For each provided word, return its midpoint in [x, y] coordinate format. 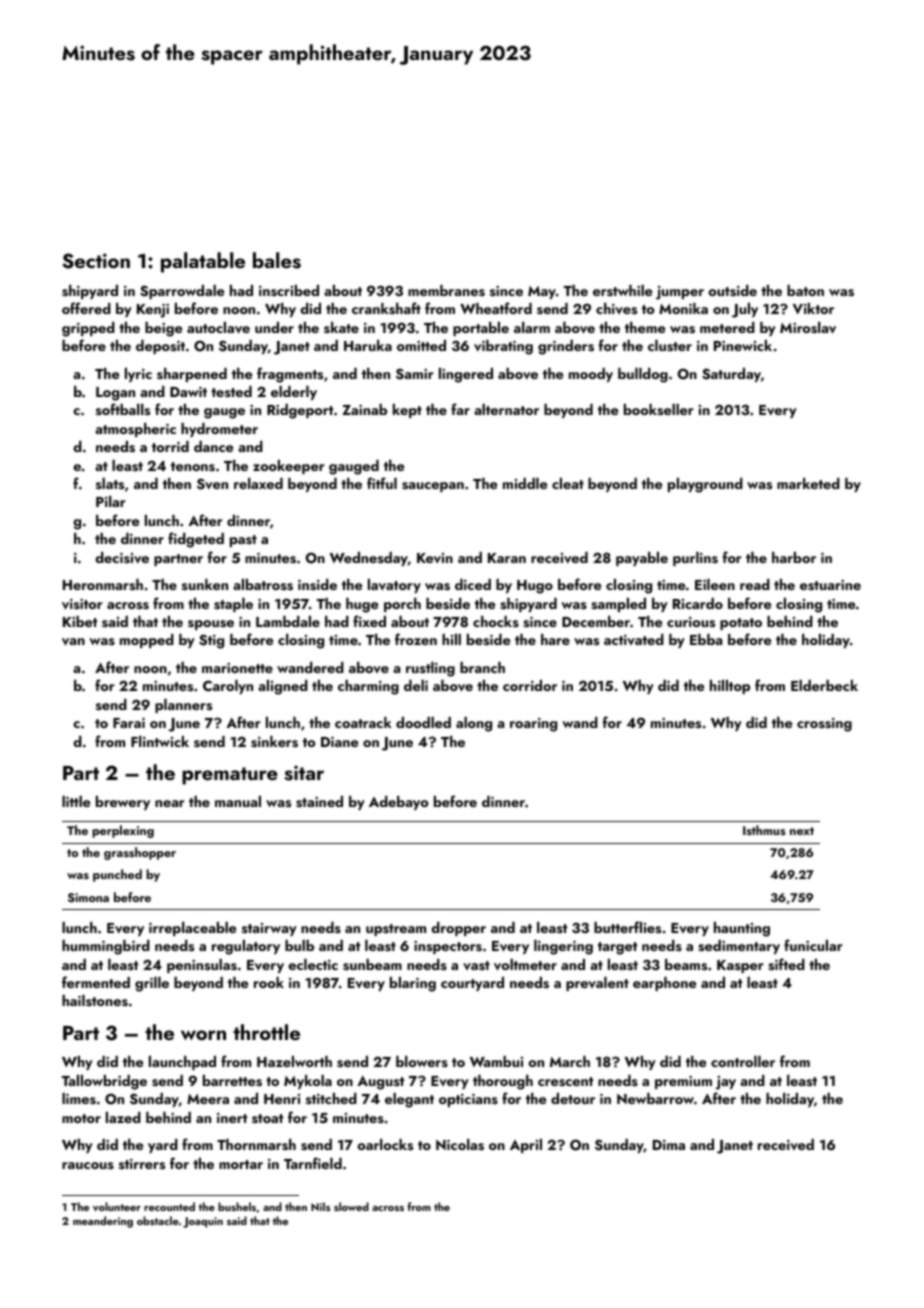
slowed [351, 1206]
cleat [568, 483]
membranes [446, 290]
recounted [169, 1206]
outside [732, 291]
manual [238, 801]
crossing [824, 725]
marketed [808, 483]
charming [368, 687]
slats [110, 484]
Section [96, 261]
